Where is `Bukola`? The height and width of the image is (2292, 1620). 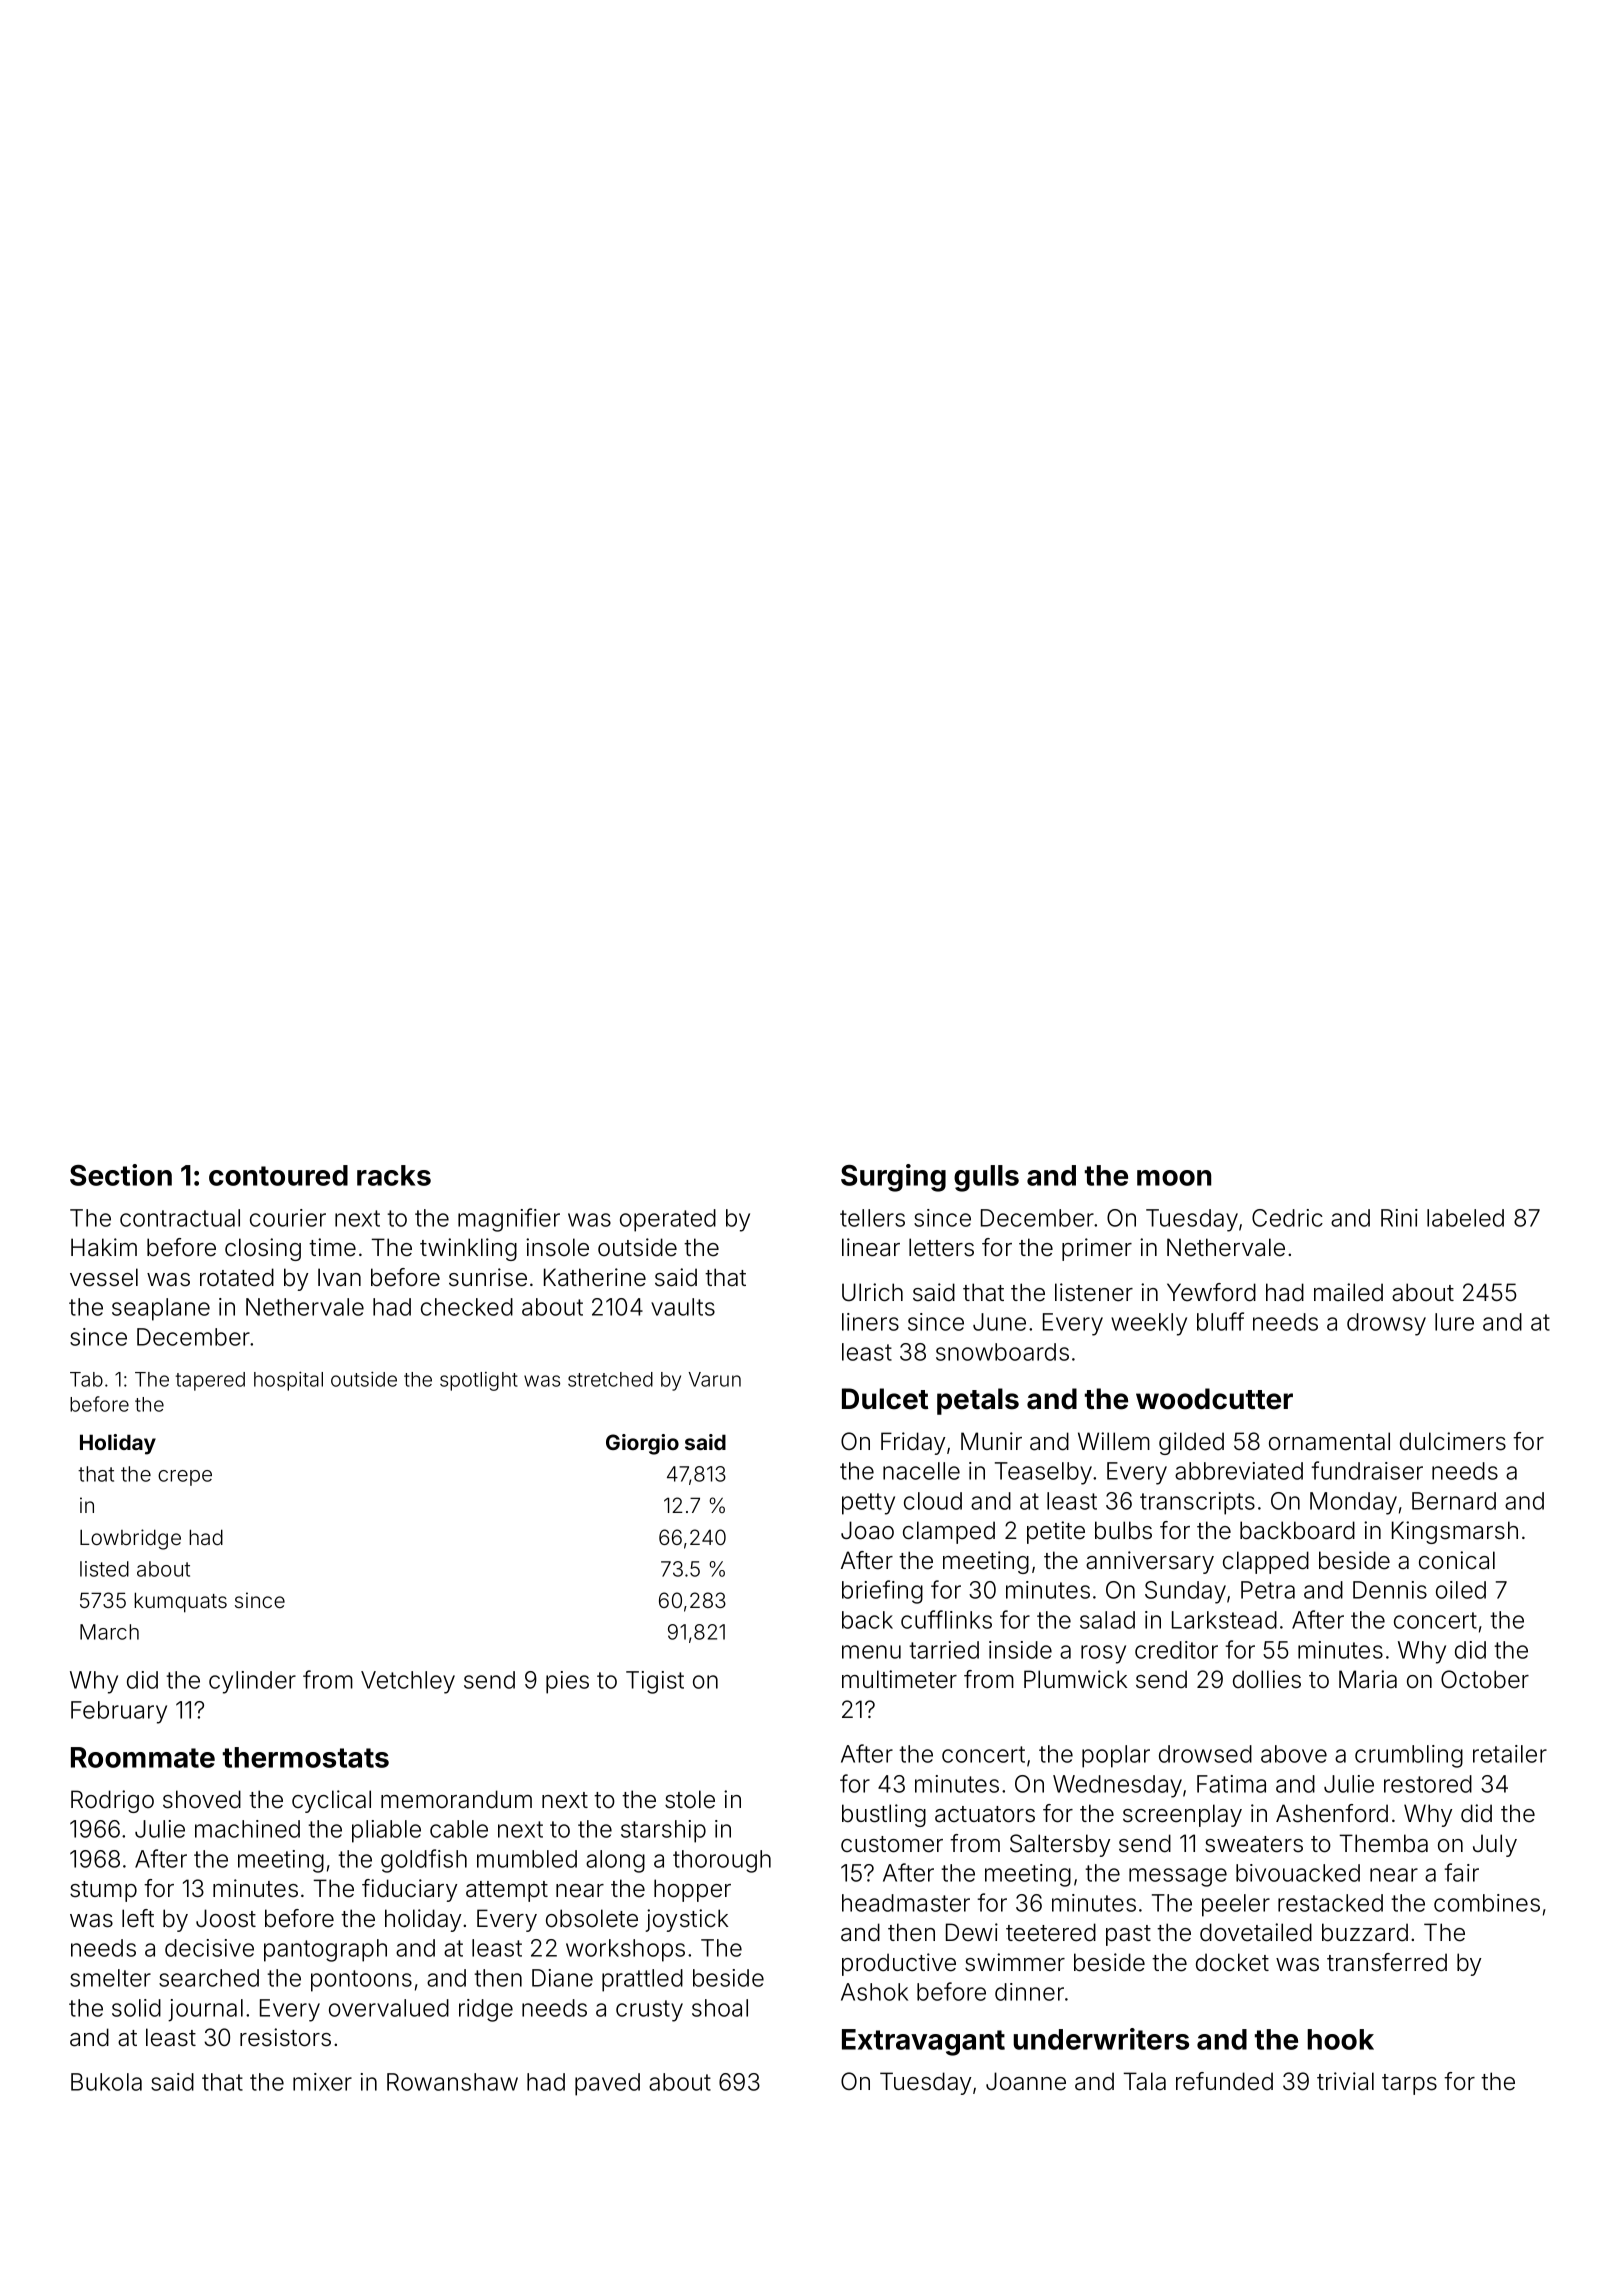 Bukola is located at coordinates (106, 2082).
